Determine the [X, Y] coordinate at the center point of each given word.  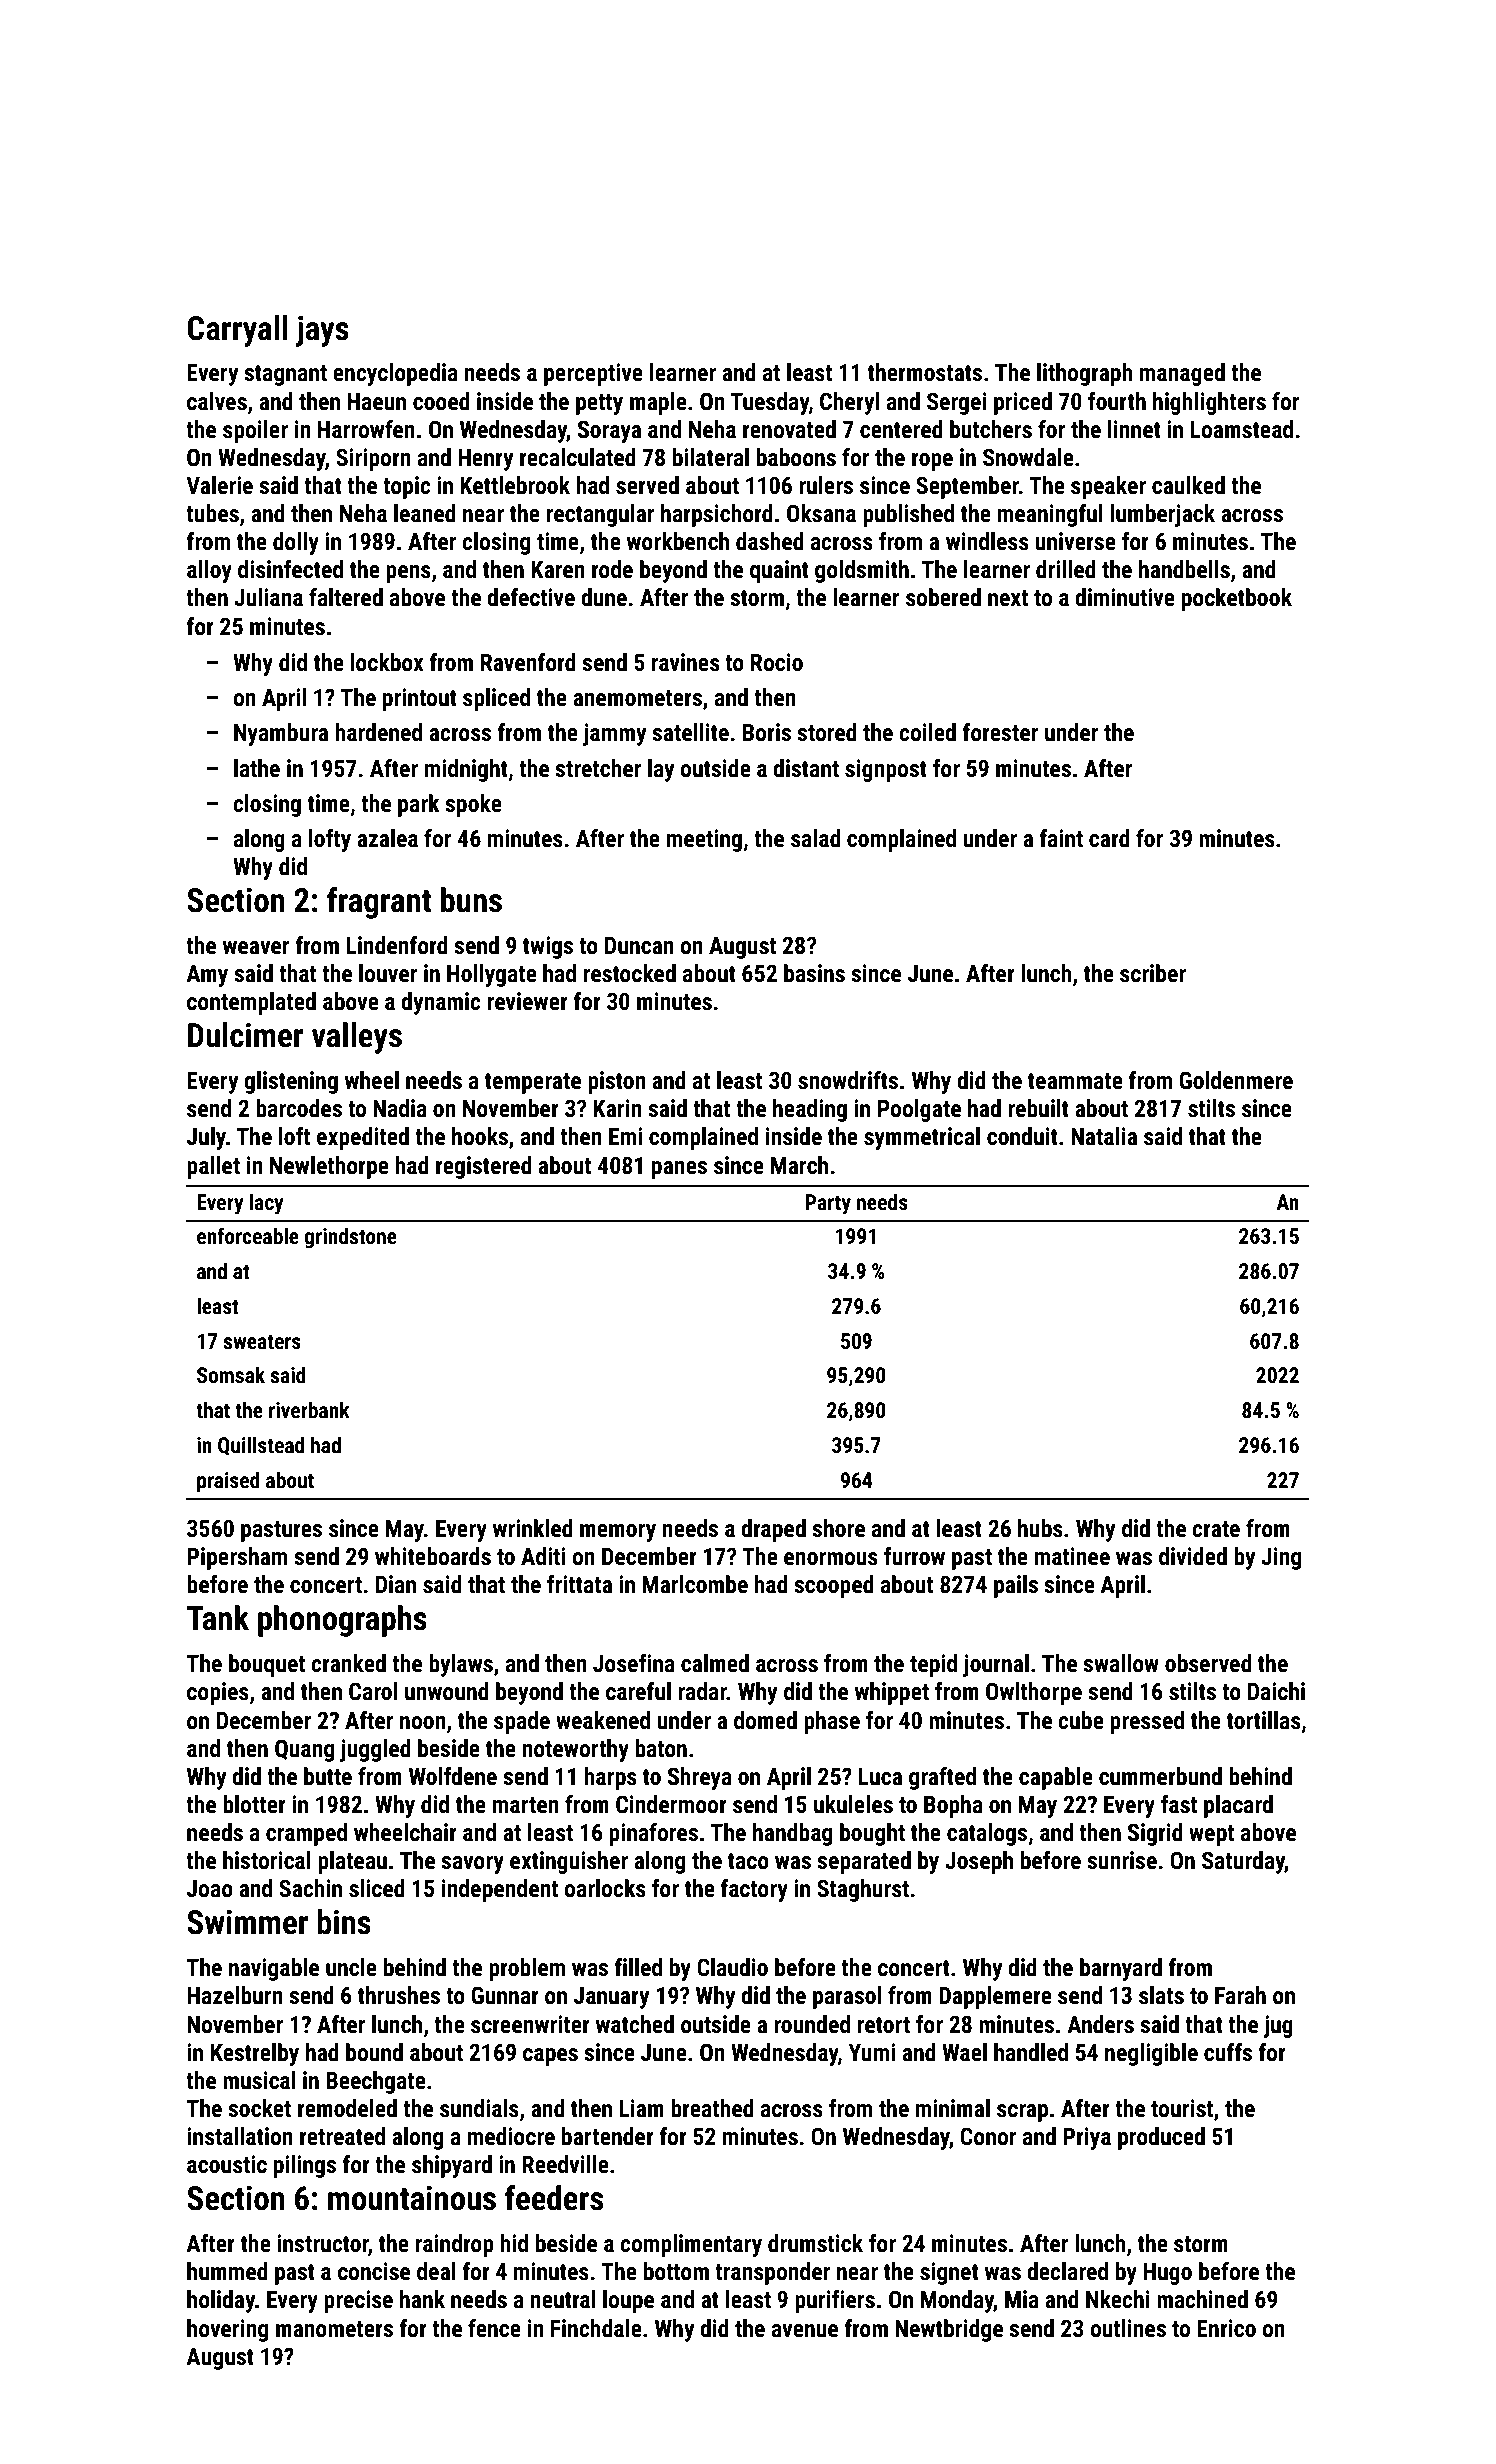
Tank [218, 1618]
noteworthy [575, 1750]
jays [322, 331]
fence [494, 2328]
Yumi [871, 2052]
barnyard [1121, 1969]
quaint [779, 571]
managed [1182, 374]
